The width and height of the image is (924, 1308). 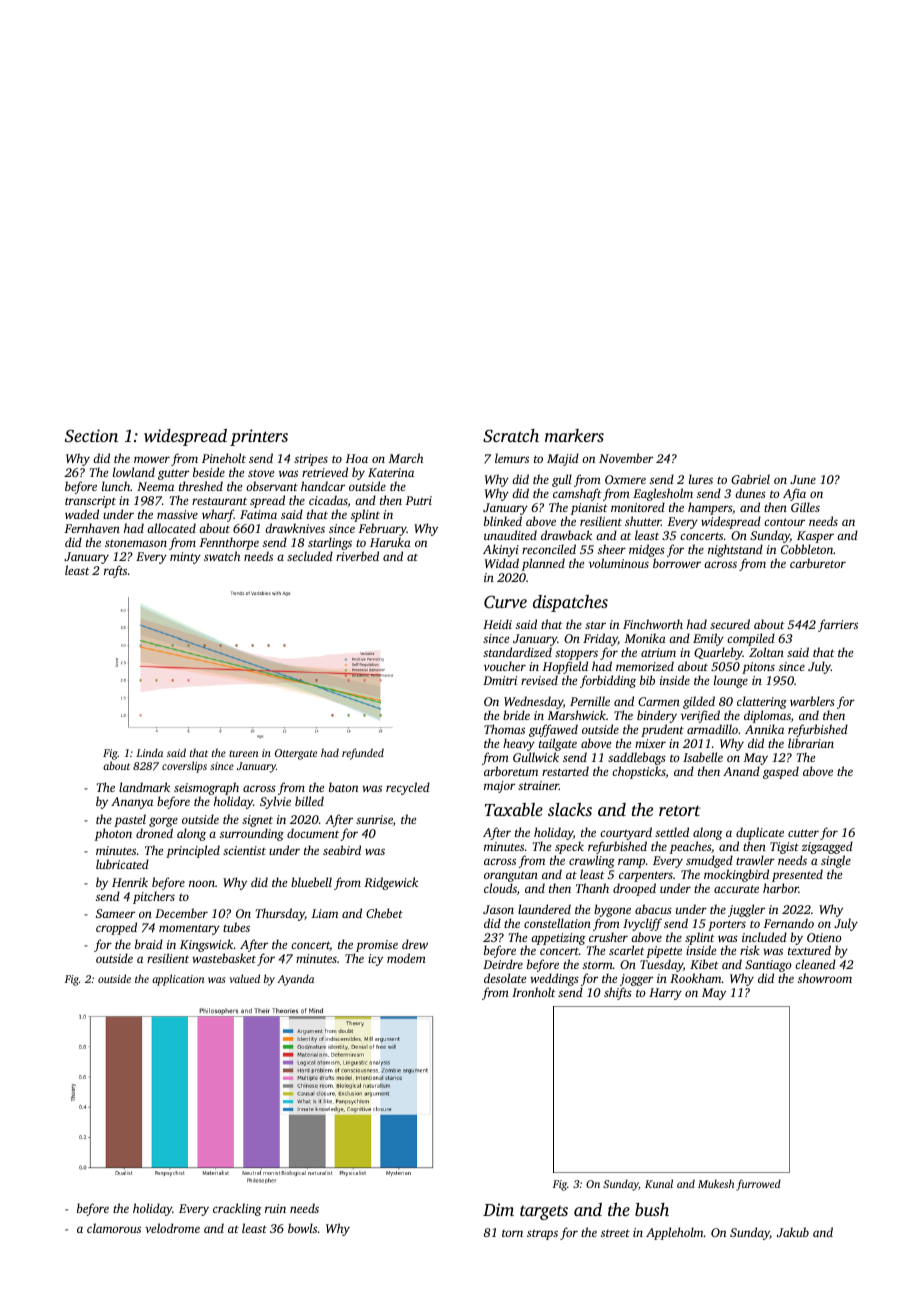 I want to click on Ironholt, so click(x=534, y=992).
